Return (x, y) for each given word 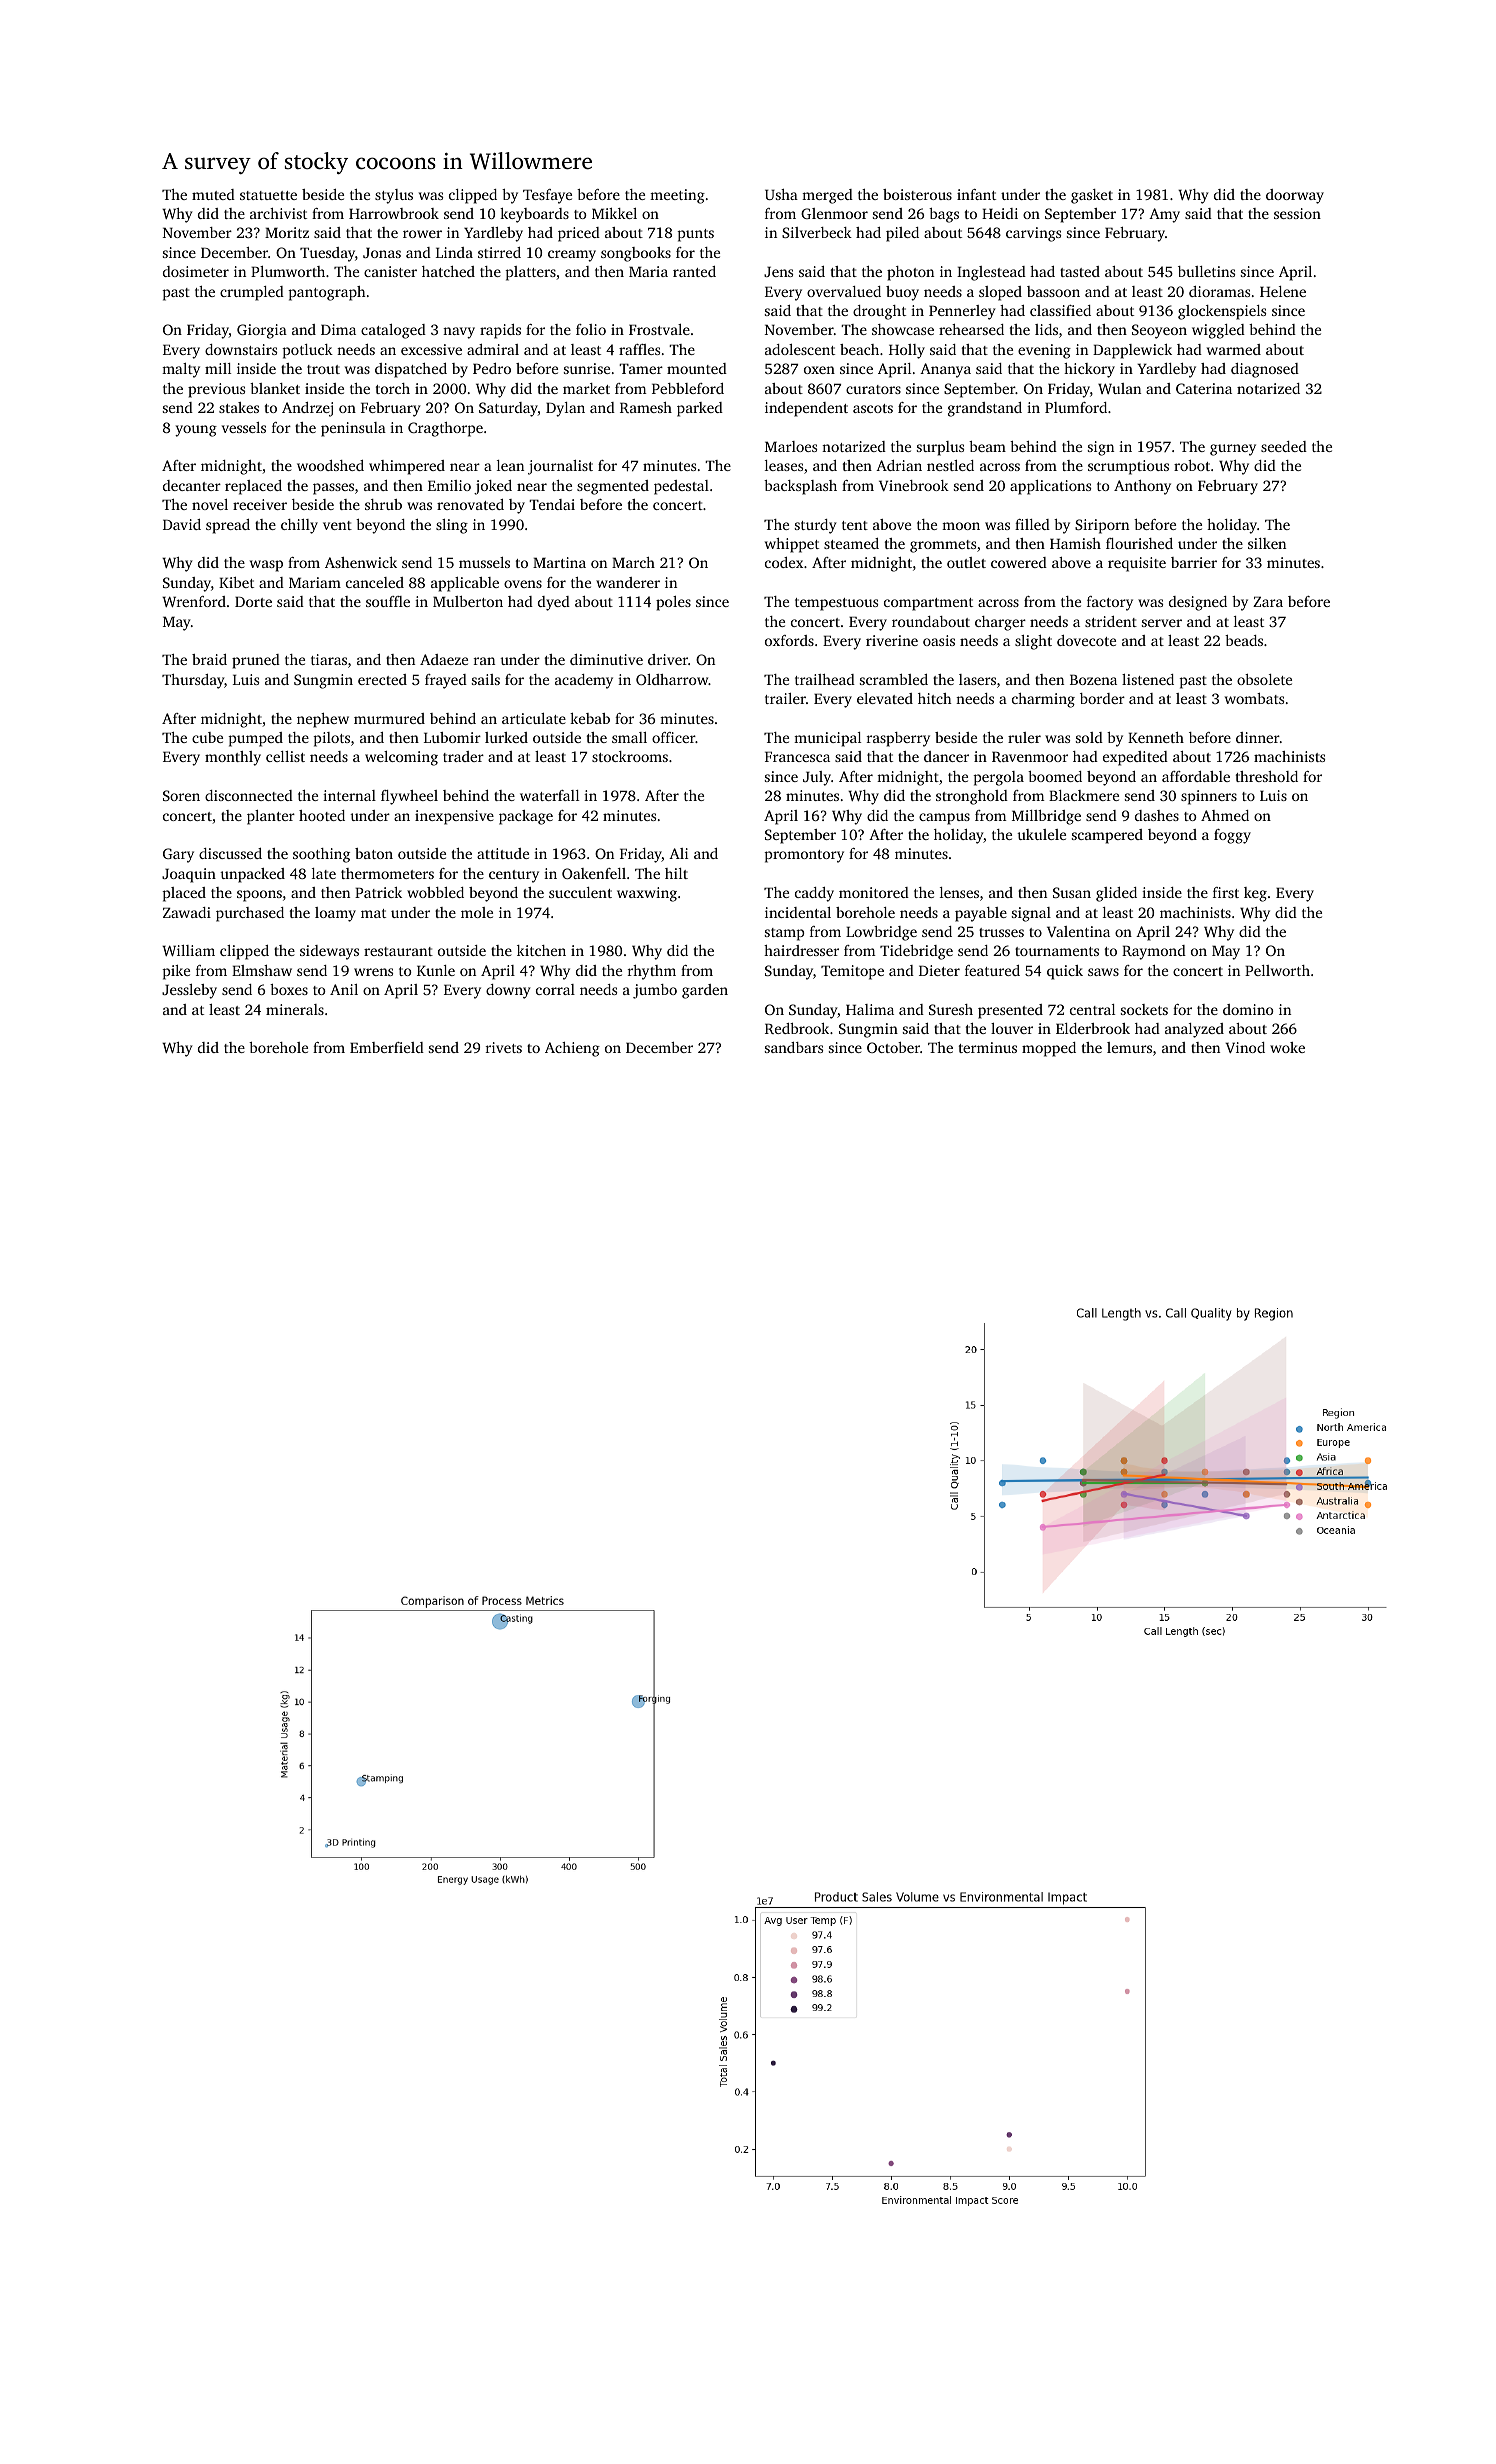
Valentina (1078, 931)
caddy (814, 894)
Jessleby (189, 991)
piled (902, 234)
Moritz (287, 232)
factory (1110, 603)
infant (976, 194)
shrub (383, 504)
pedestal (681, 487)
